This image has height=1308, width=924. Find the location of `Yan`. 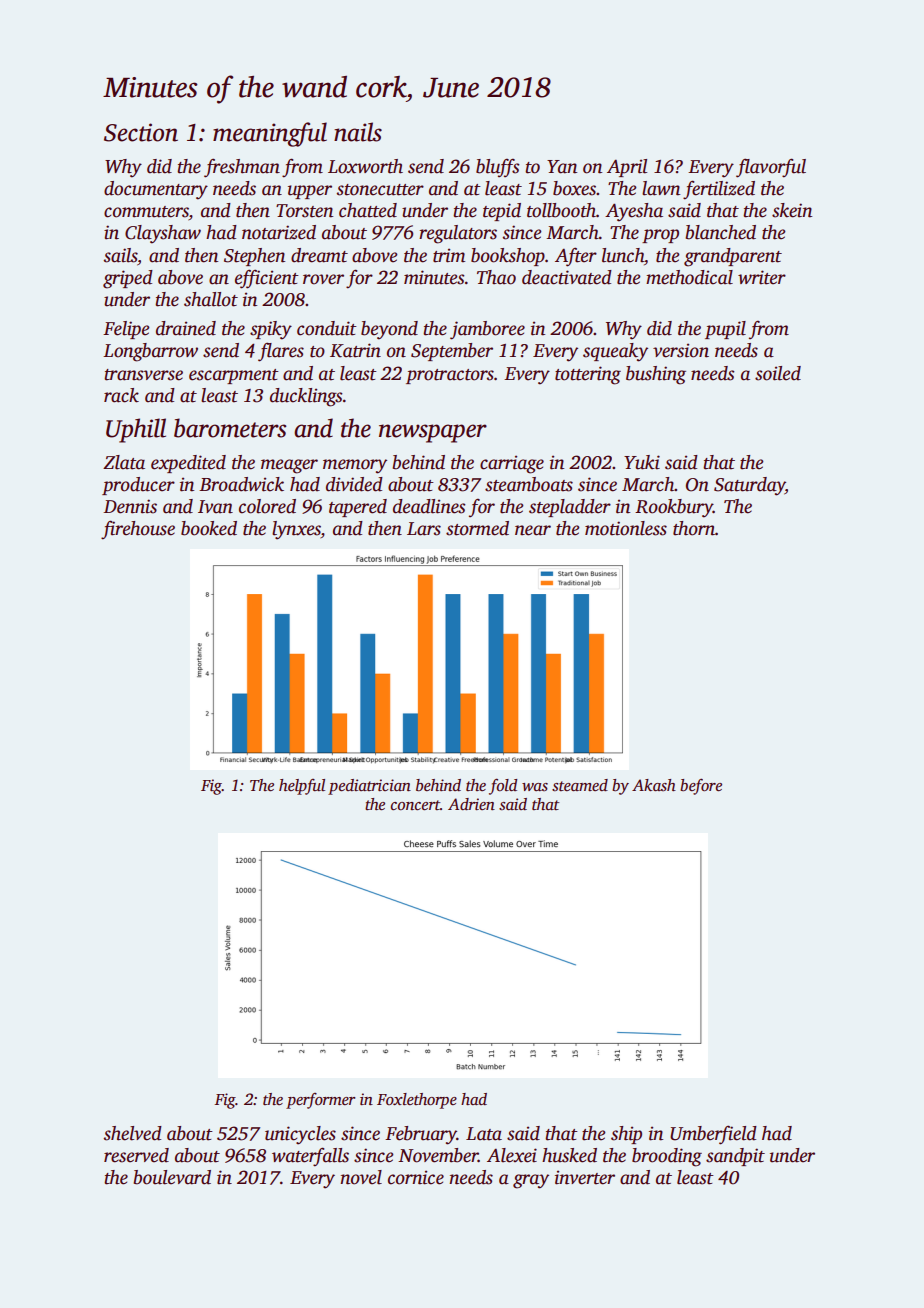

Yan is located at coordinates (562, 167).
